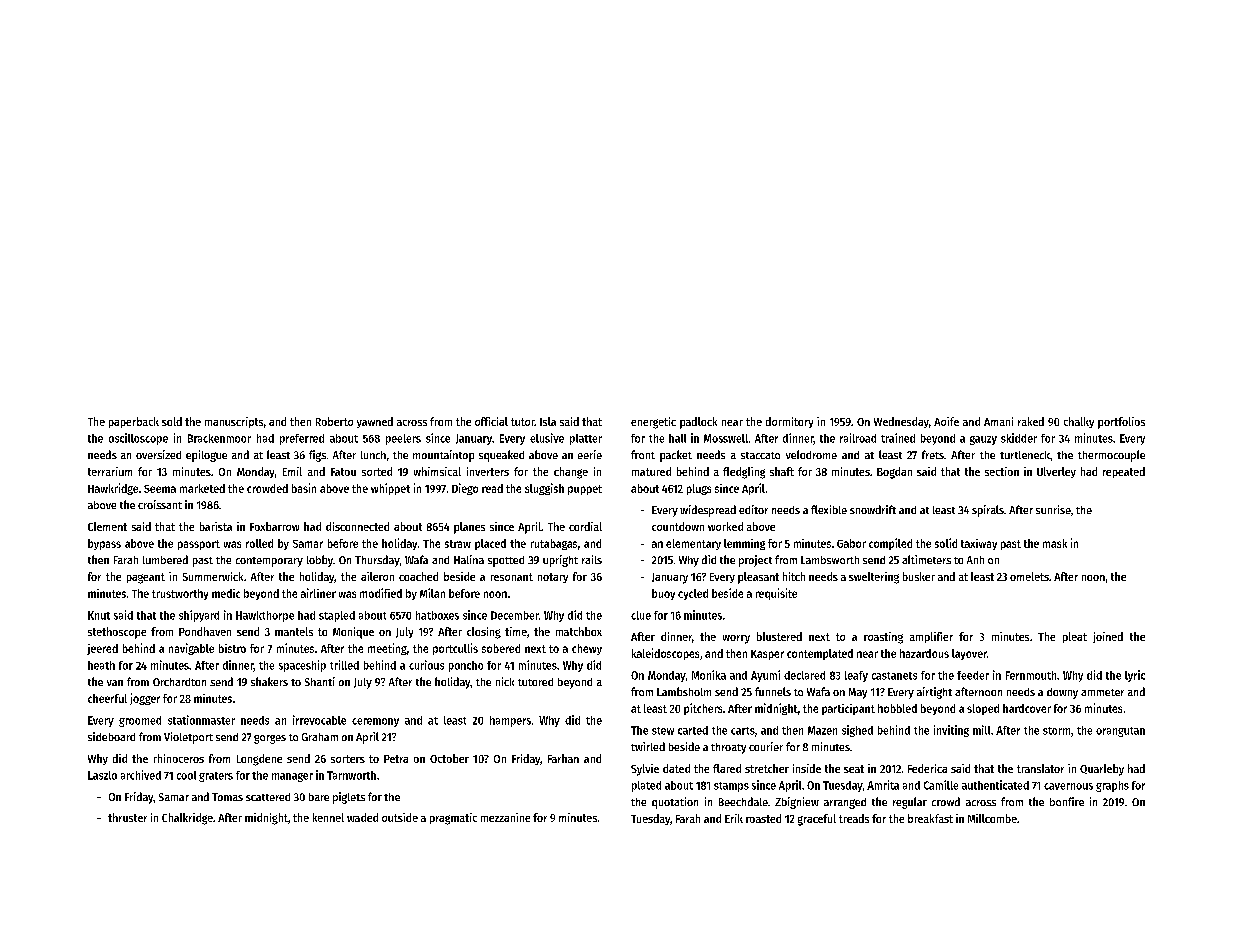  I want to click on breakfast, so click(930, 818).
